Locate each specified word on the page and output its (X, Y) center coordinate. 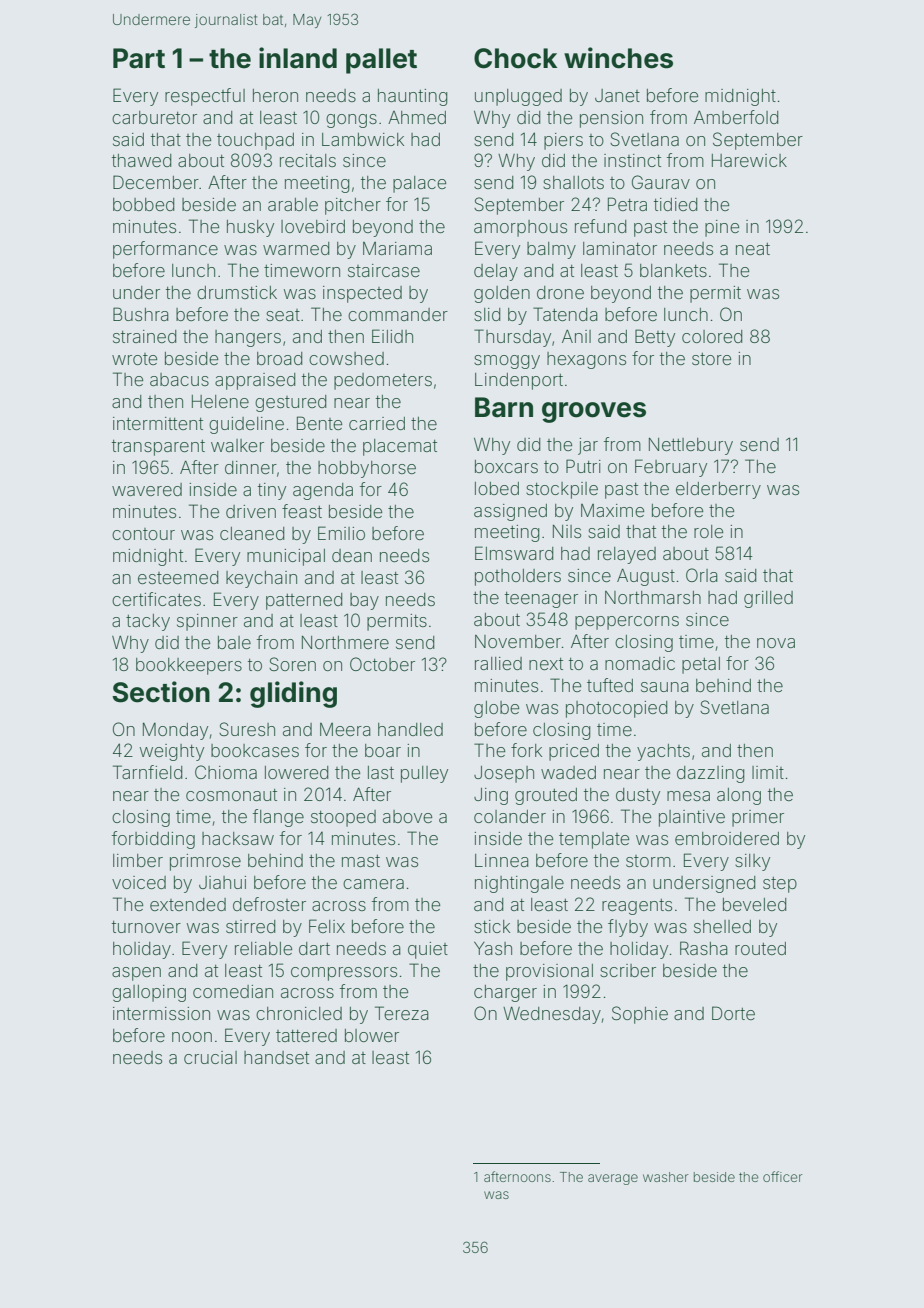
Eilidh (392, 336)
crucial (210, 1057)
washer (666, 1177)
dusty (638, 796)
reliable (263, 948)
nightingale (519, 884)
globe (496, 709)
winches (618, 58)
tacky (148, 622)
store (711, 359)
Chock (515, 58)
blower (372, 1035)
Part (139, 58)
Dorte (733, 1013)
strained (144, 336)
